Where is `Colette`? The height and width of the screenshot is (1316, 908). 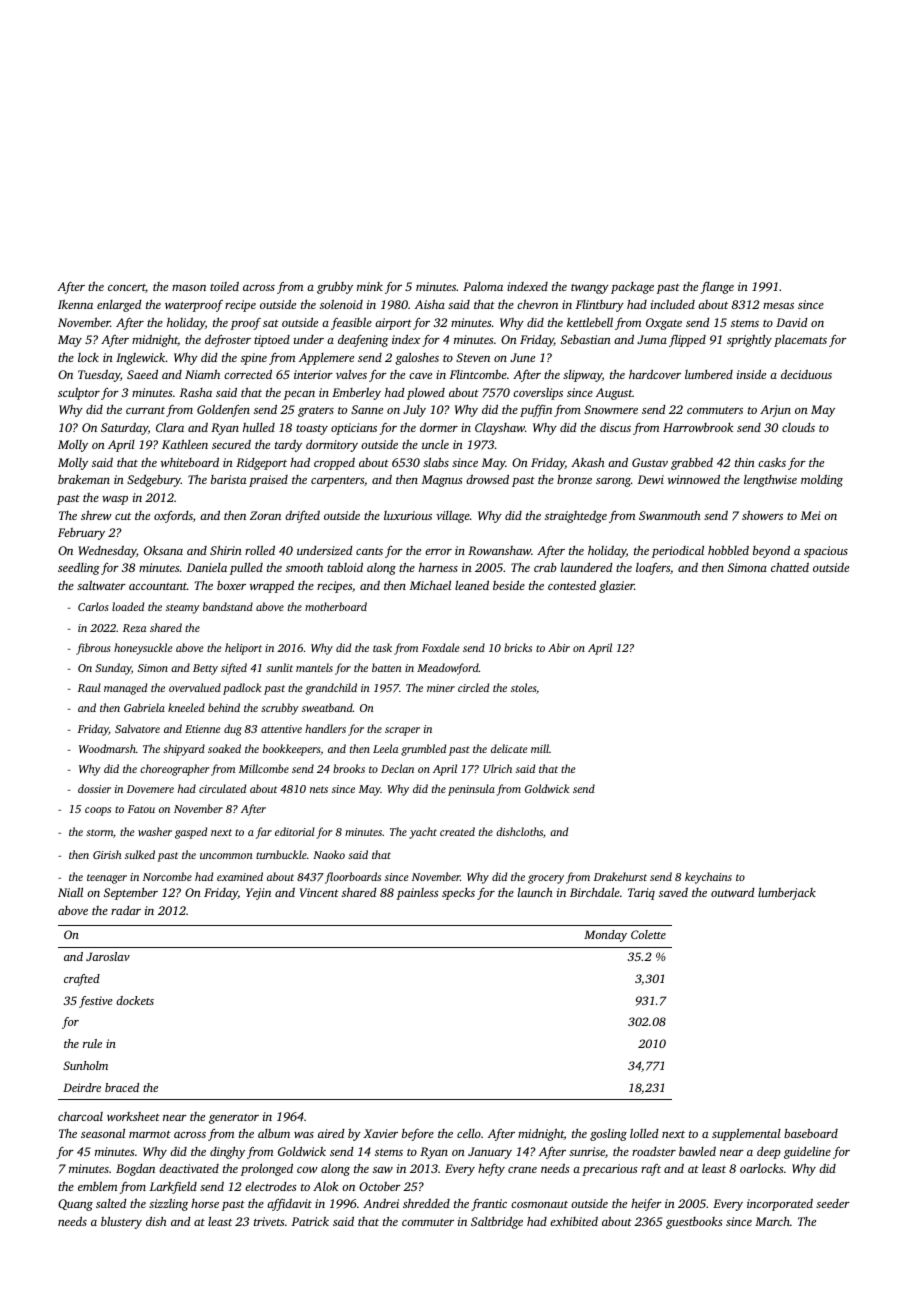 Colette is located at coordinates (648, 934).
